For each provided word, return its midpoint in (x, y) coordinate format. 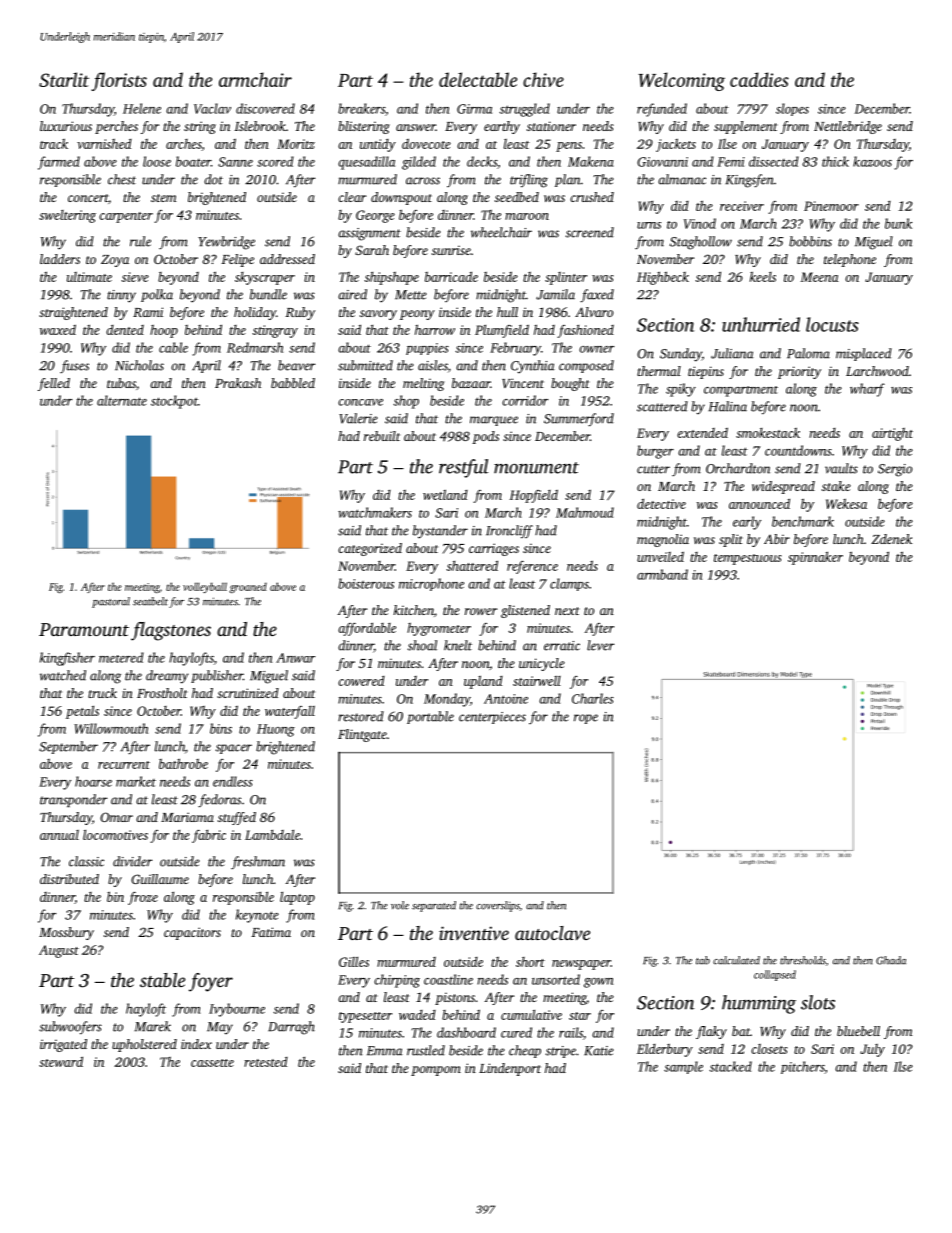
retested (266, 1062)
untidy (378, 145)
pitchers (802, 1067)
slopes (792, 109)
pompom (436, 1071)
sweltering (67, 216)
